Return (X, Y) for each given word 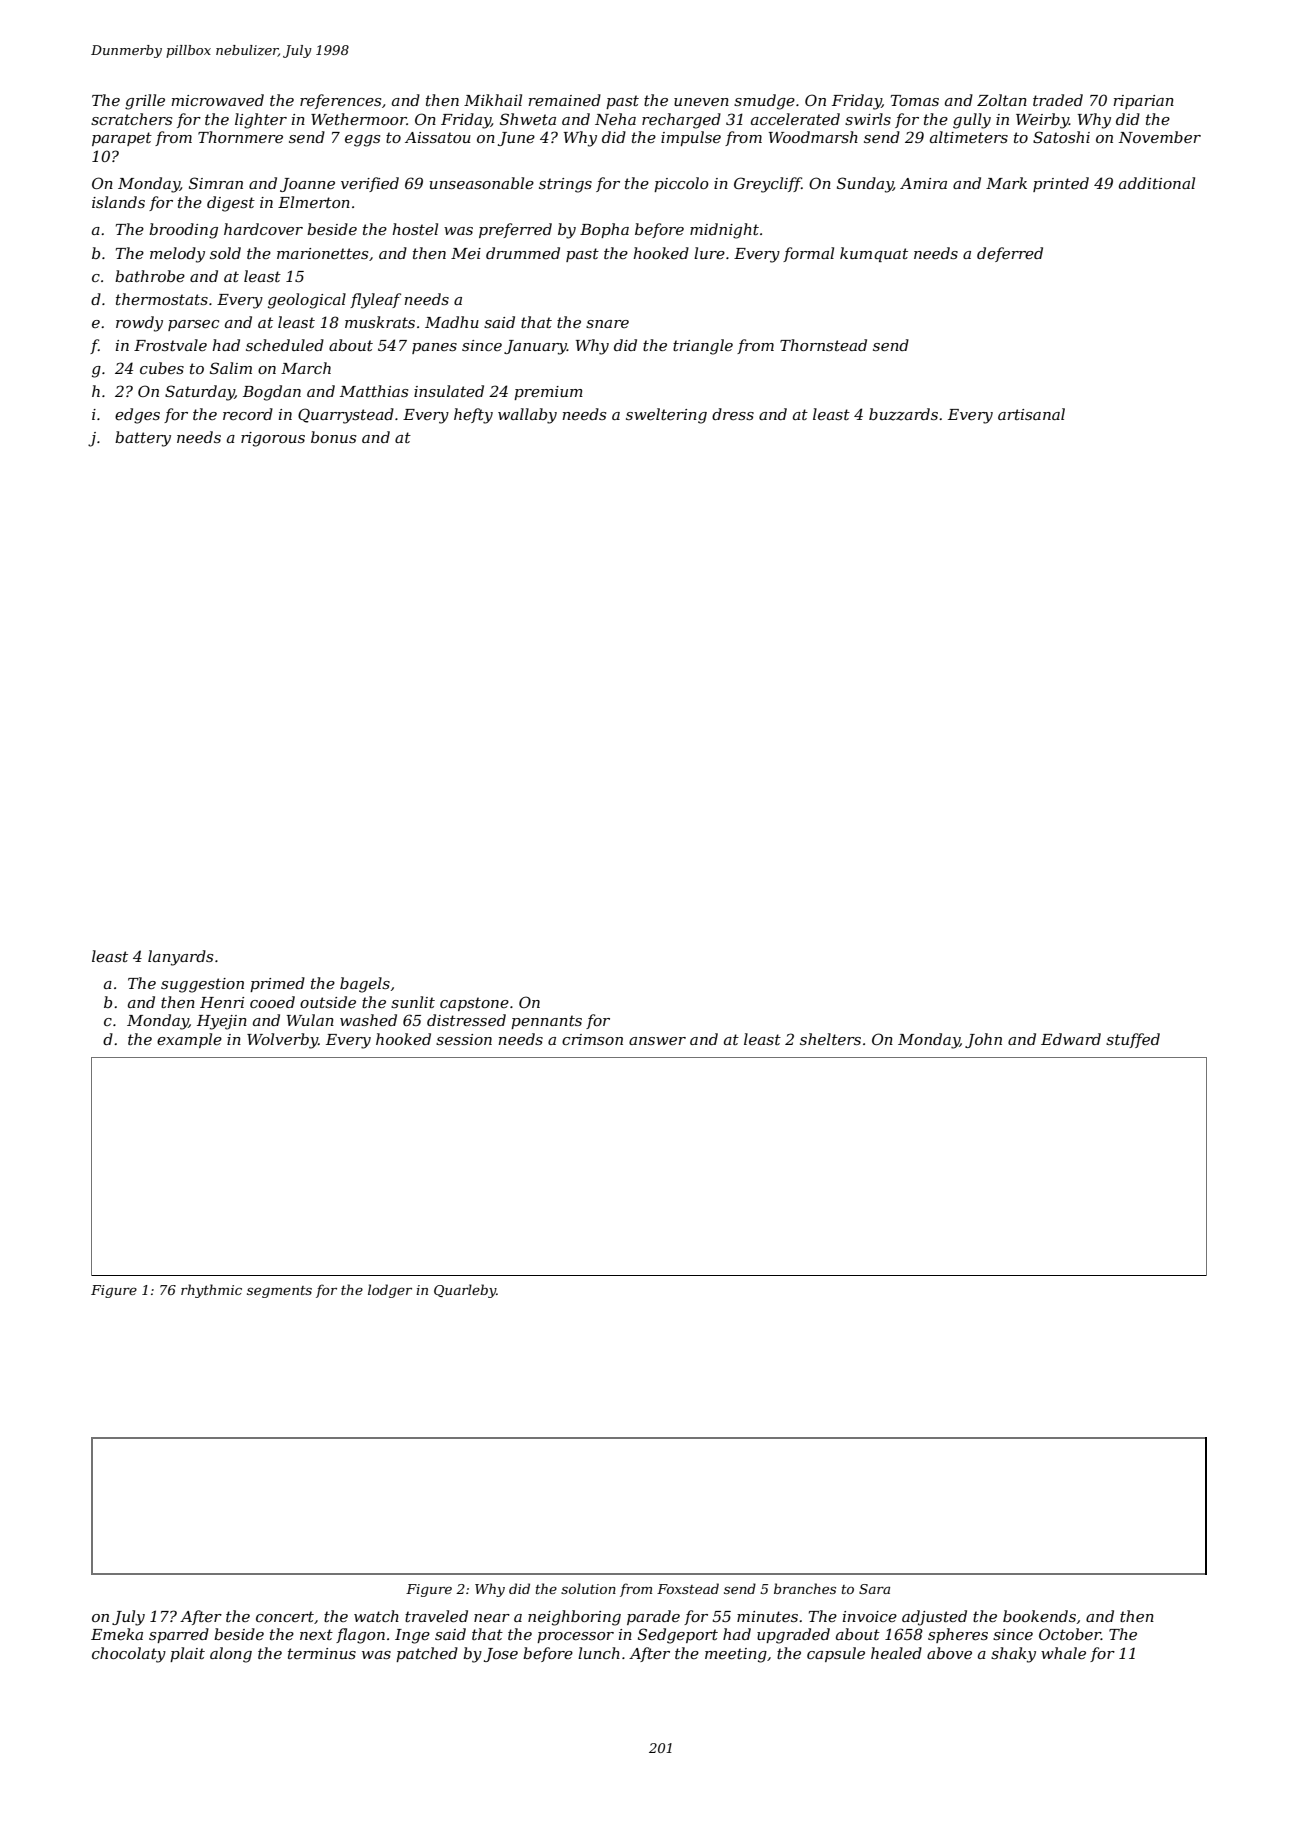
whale (1063, 1653)
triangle (703, 347)
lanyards (180, 958)
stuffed (1133, 1040)
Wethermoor (359, 119)
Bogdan (272, 393)
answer (657, 1041)
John (983, 1040)
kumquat (874, 254)
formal (808, 254)
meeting (736, 1655)
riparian (1143, 102)
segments (279, 1292)
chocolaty (129, 1655)
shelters (830, 1039)
